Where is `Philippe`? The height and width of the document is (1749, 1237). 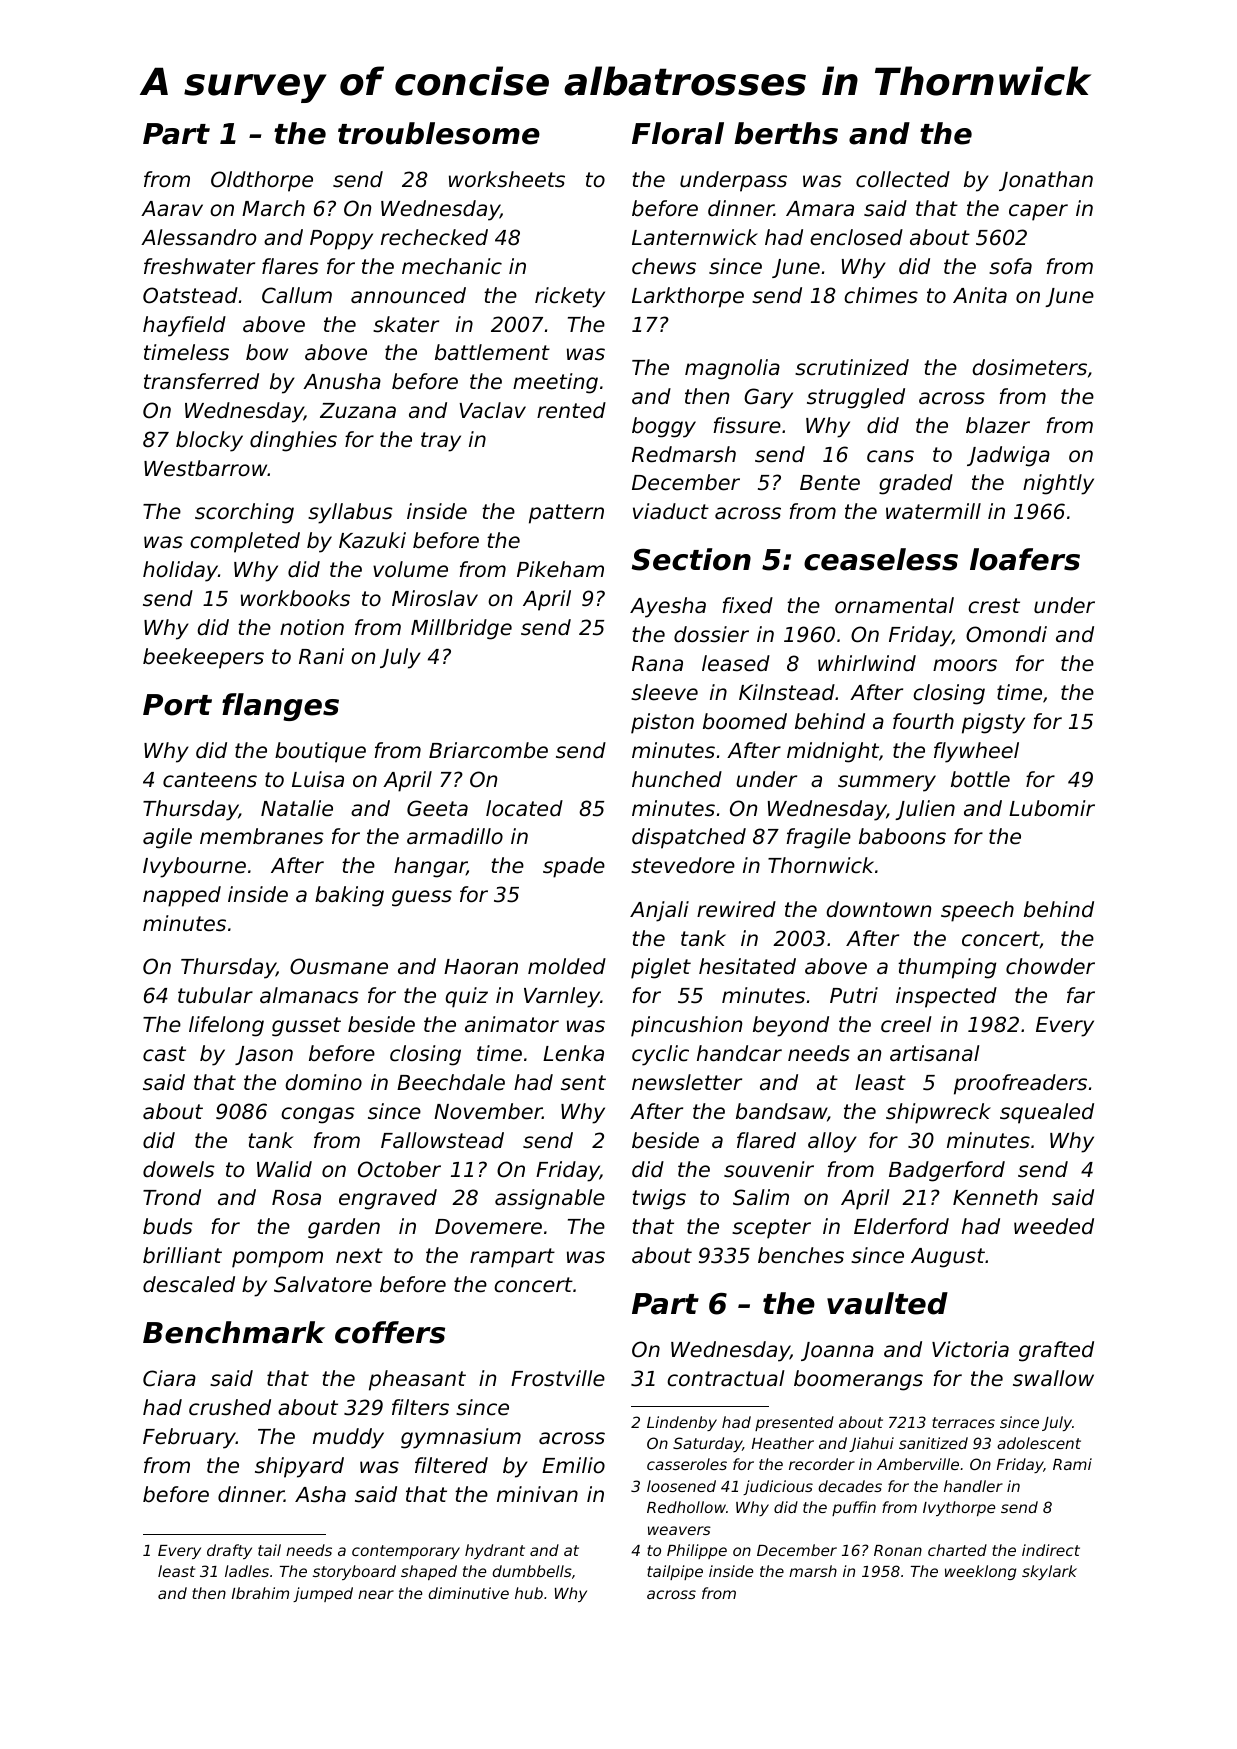 Philippe is located at coordinates (697, 1551).
